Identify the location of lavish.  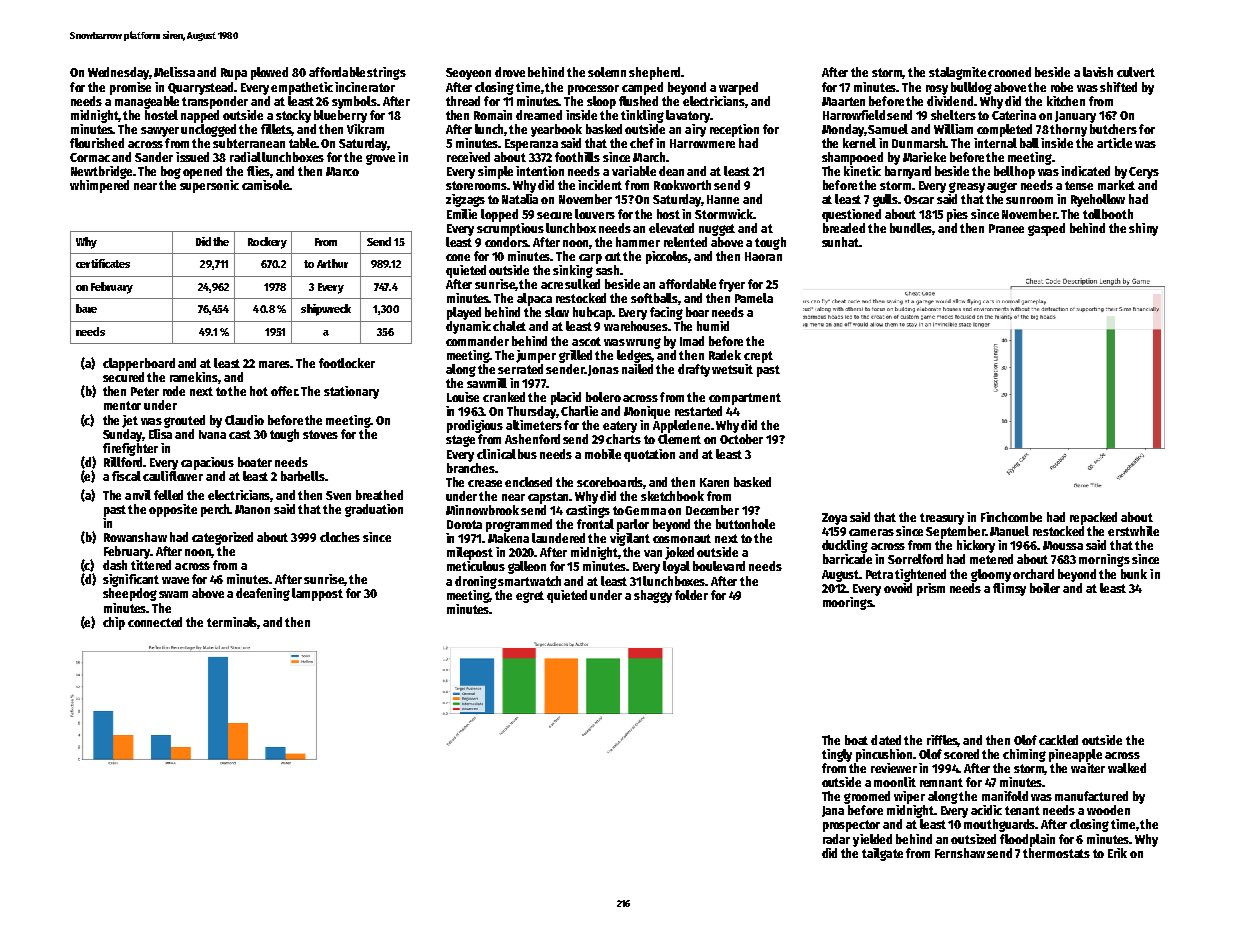
(1098, 72).
